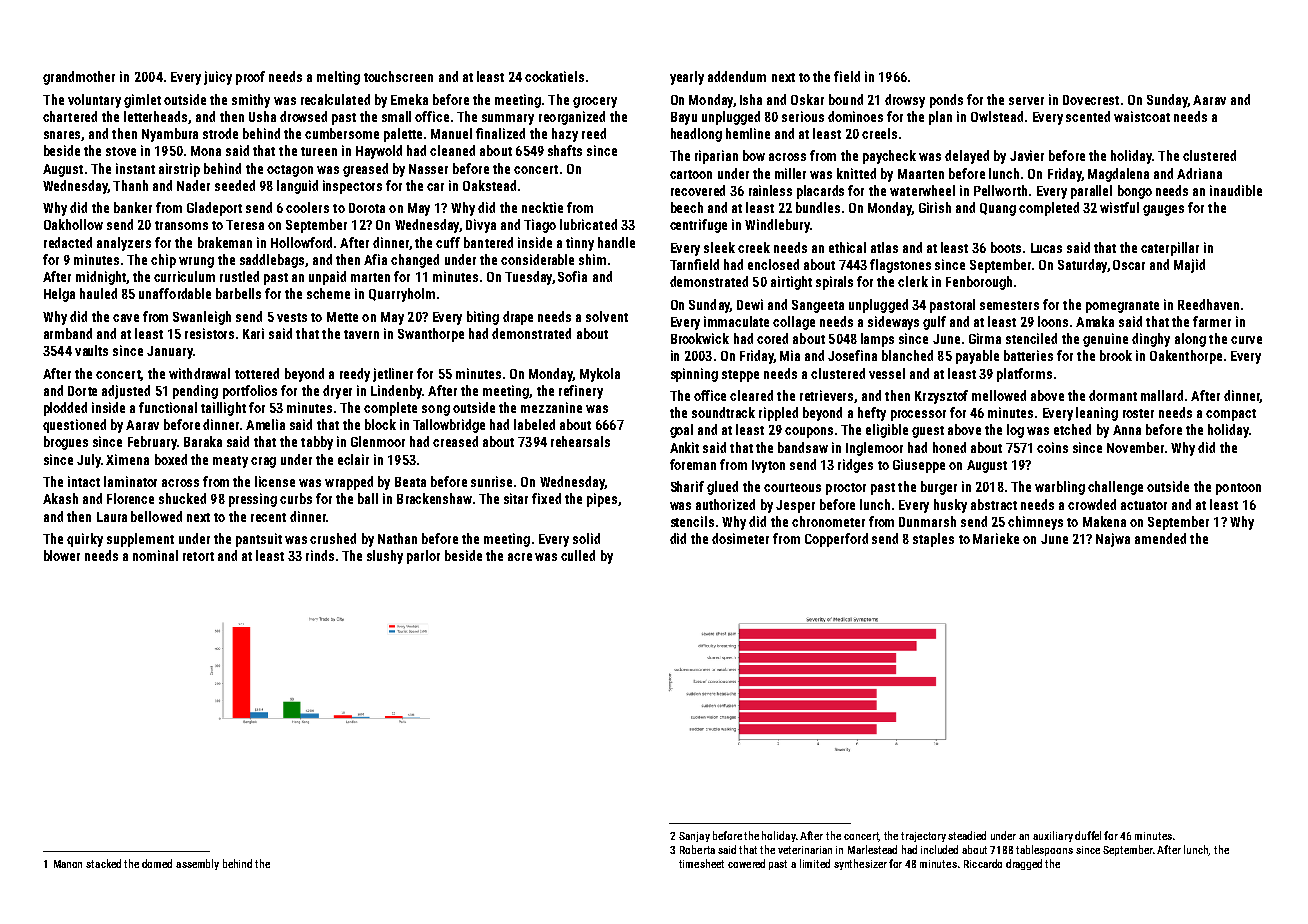  Describe the element at coordinates (1053, 836) in the image. I see `auxiliary` at that location.
